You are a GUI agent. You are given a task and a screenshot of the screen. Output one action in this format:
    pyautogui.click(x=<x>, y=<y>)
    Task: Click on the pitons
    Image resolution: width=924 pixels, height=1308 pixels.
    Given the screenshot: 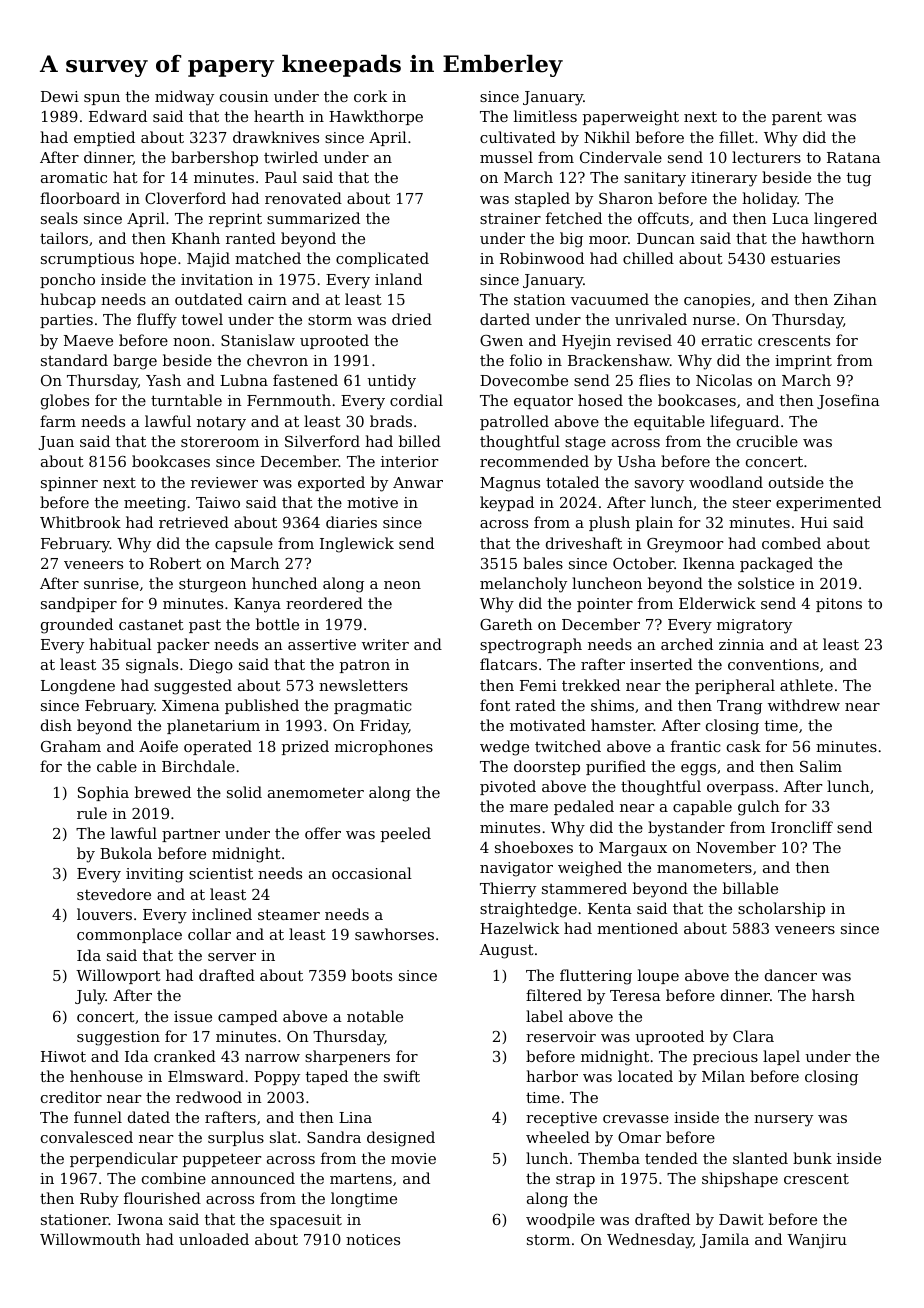 What is the action you would take?
    pyautogui.click(x=839, y=605)
